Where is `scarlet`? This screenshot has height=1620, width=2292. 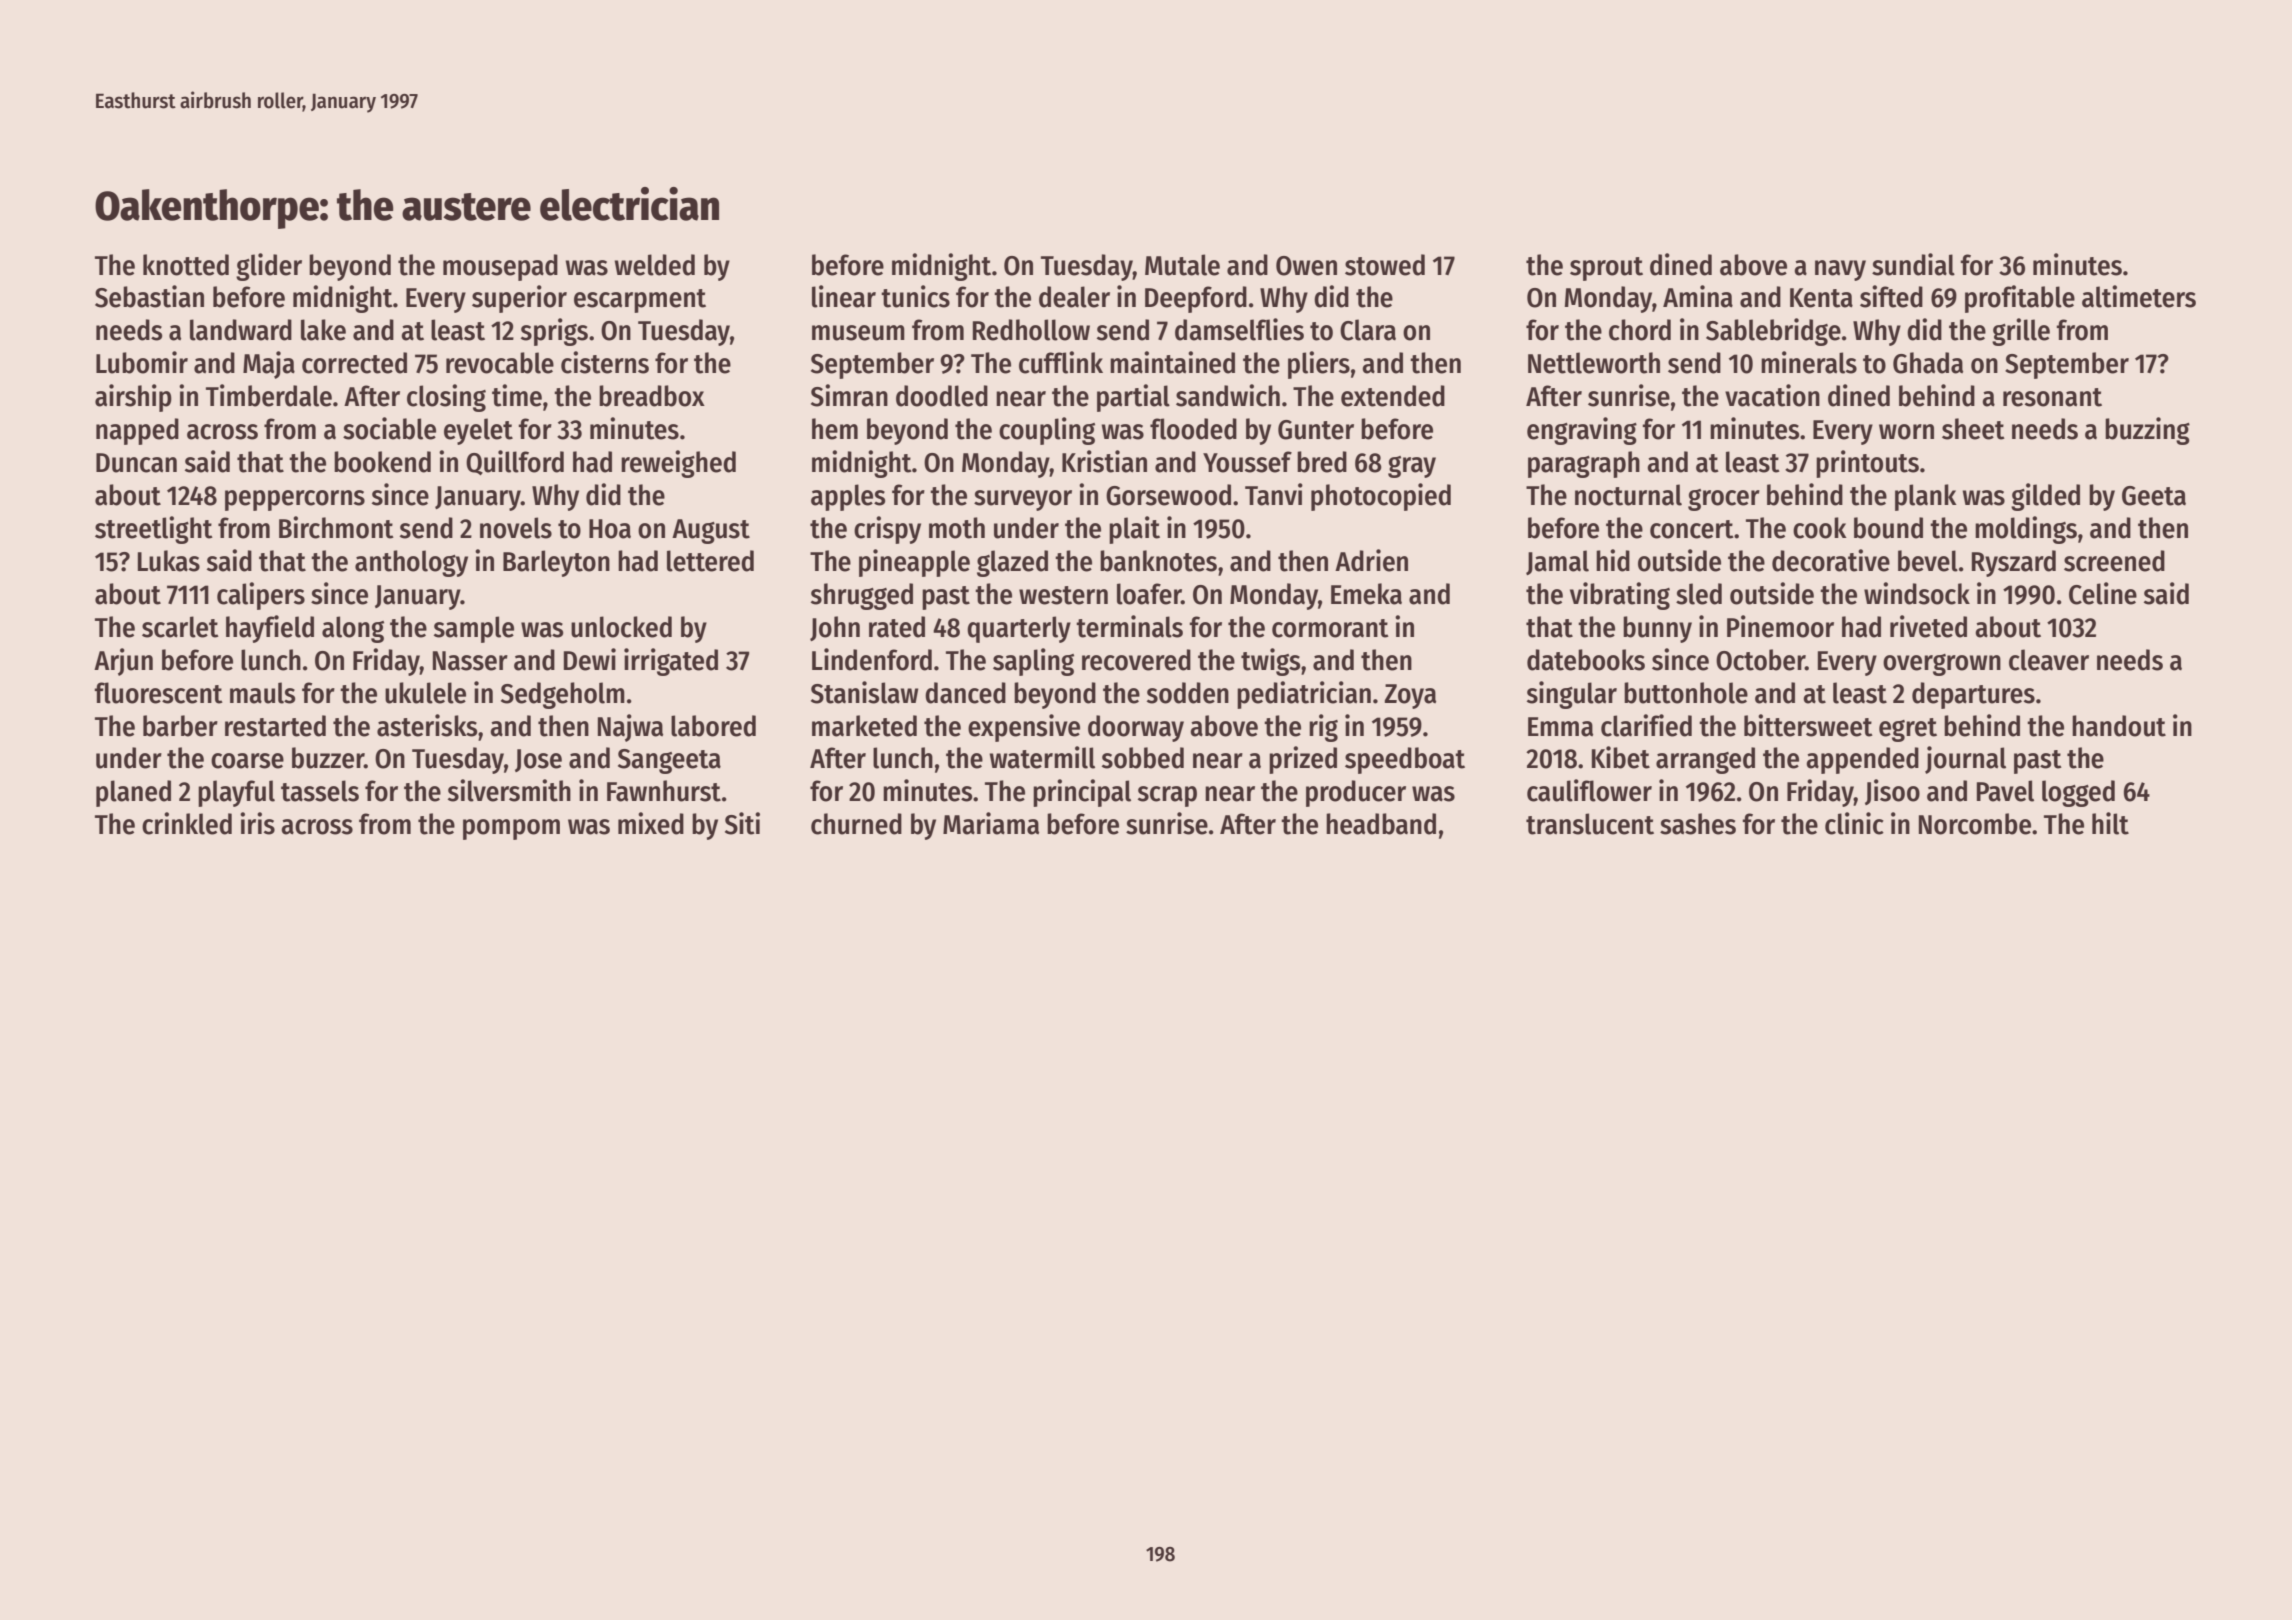
scarlet is located at coordinates (180, 627).
